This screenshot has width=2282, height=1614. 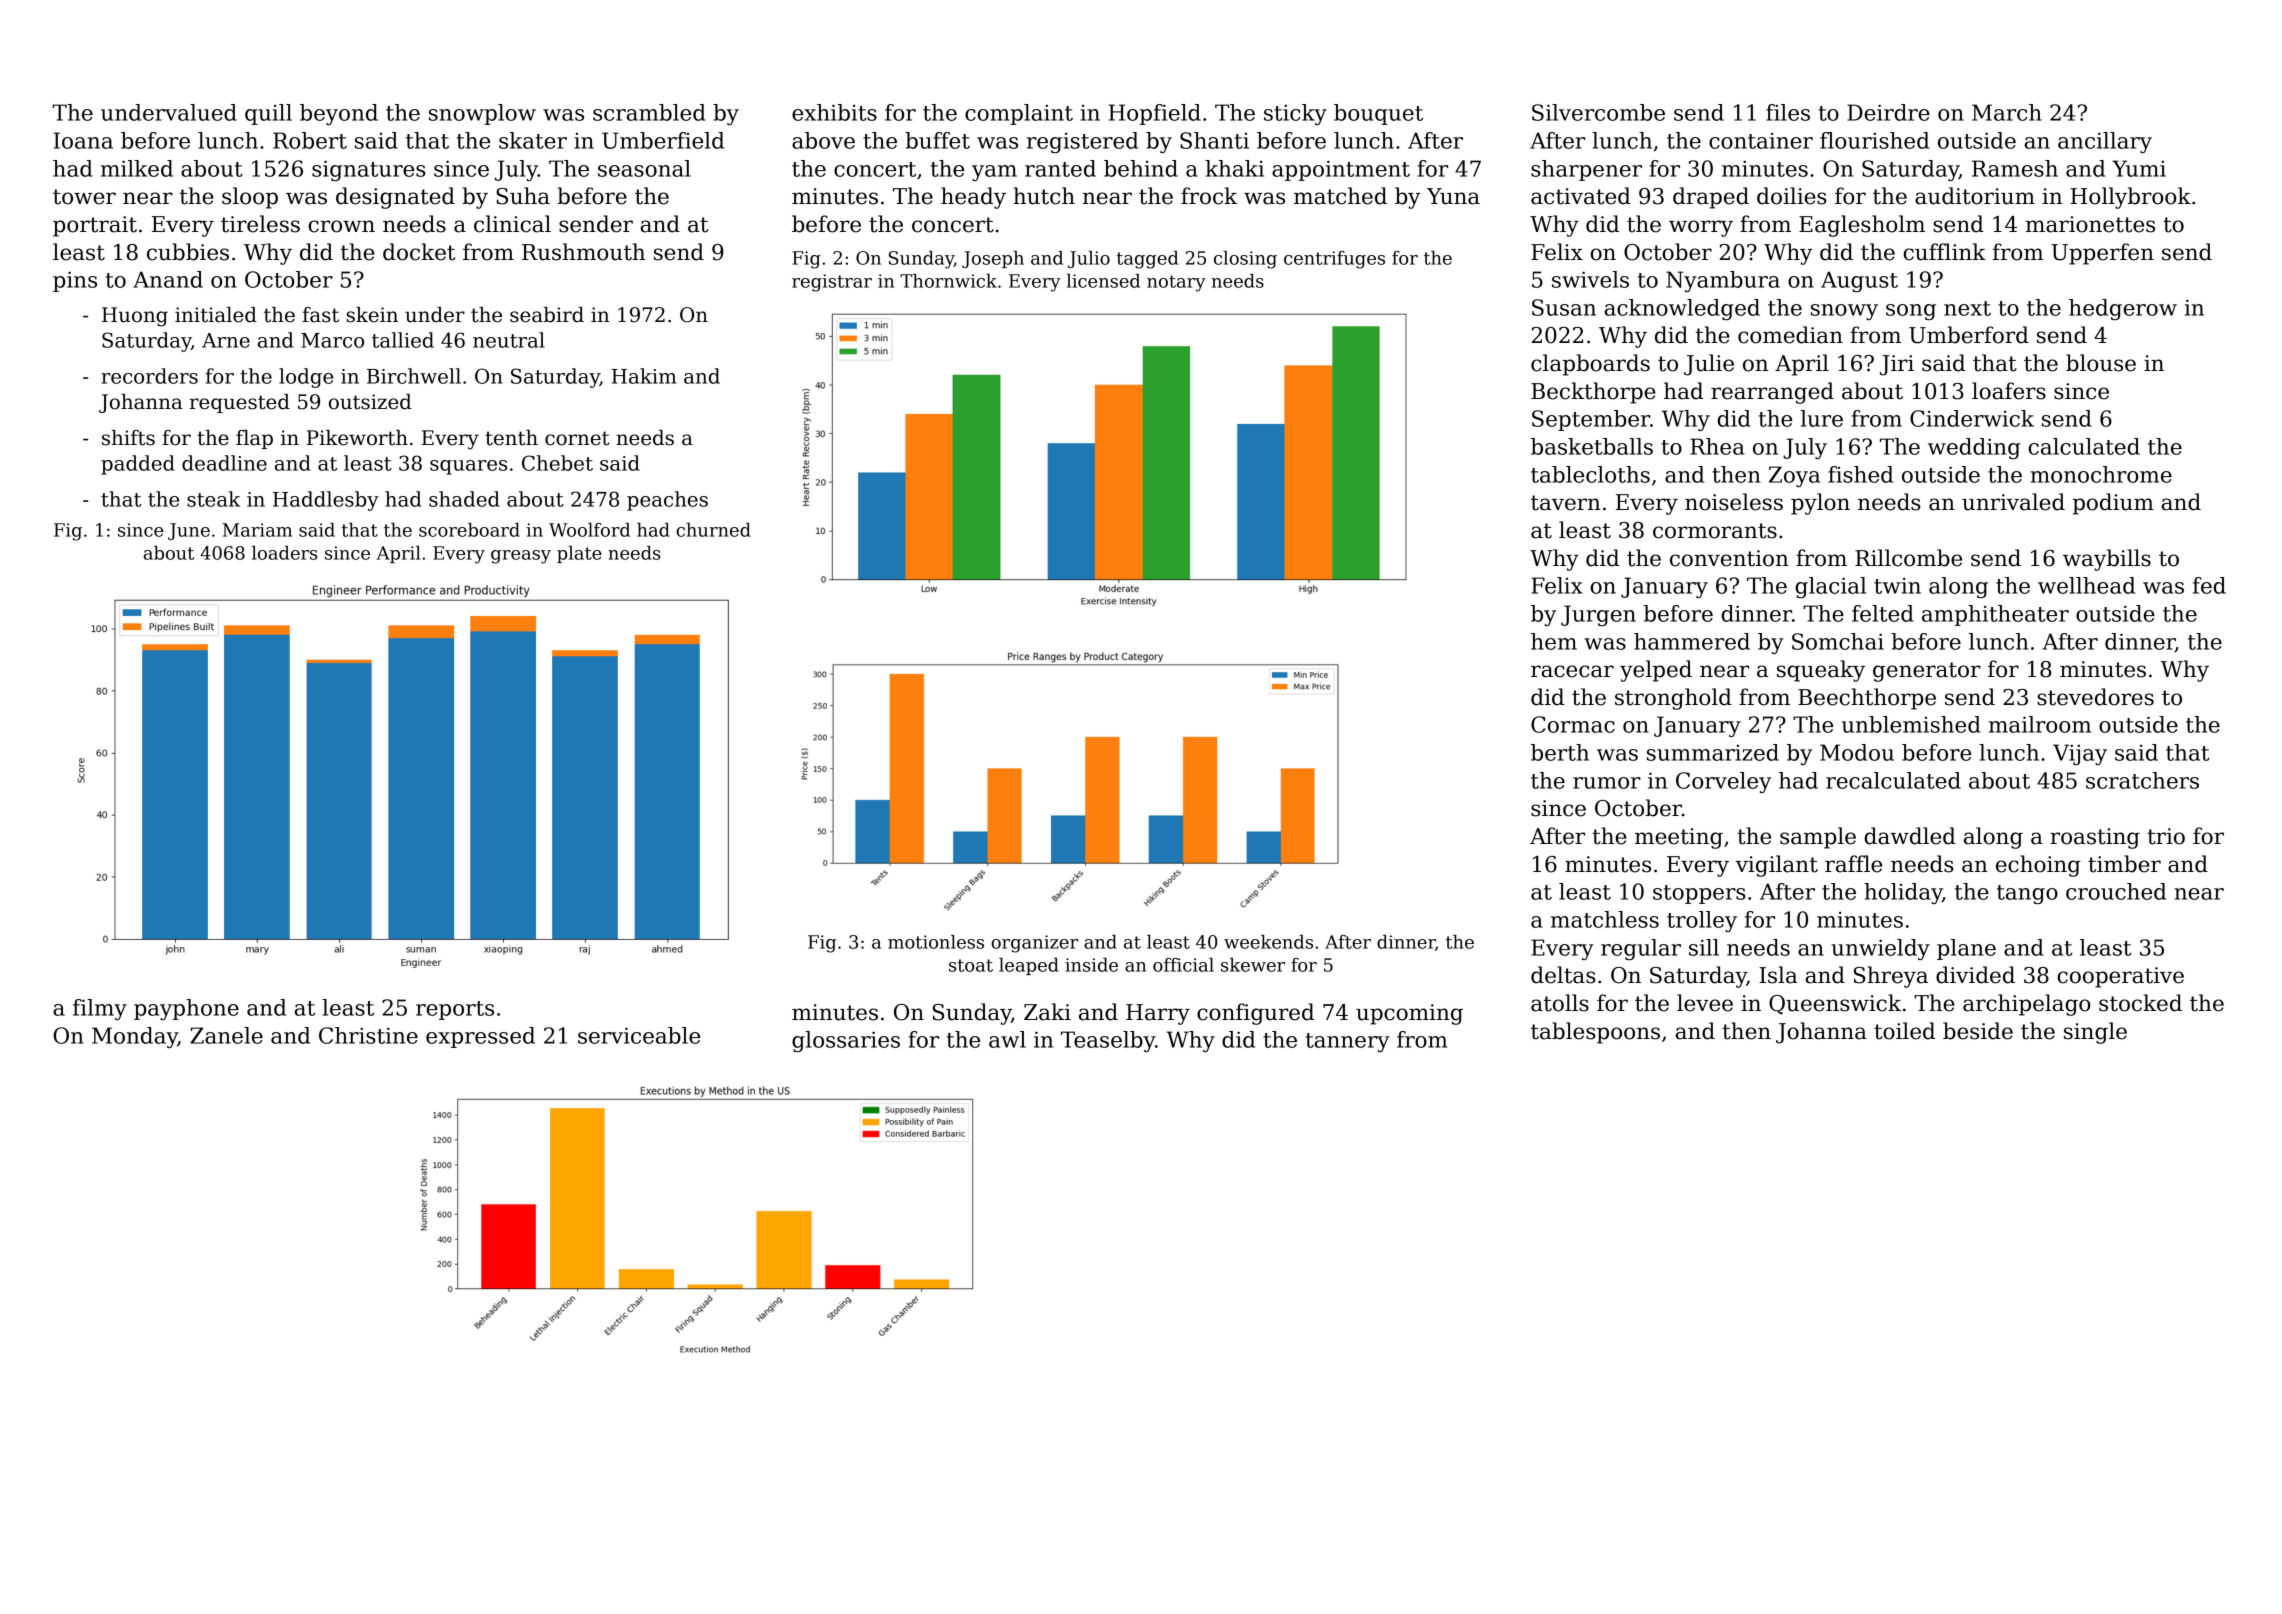 What do you see at coordinates (250, 198) in the screenshot?
I see `sloop` at bounding box center [250, 198].
